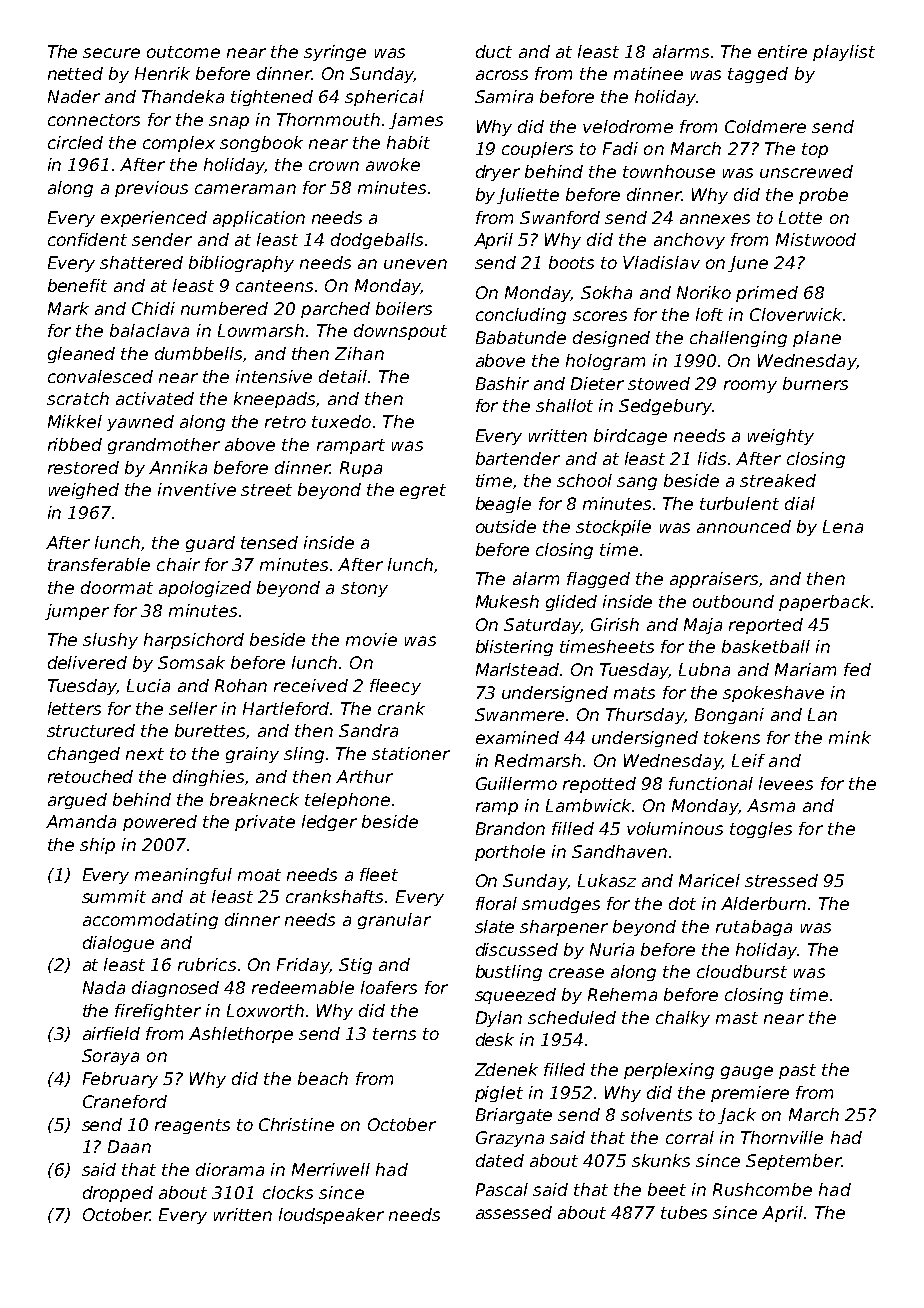 The image size is (924, 1308). I want to click on syringe, so click(335, 53).
